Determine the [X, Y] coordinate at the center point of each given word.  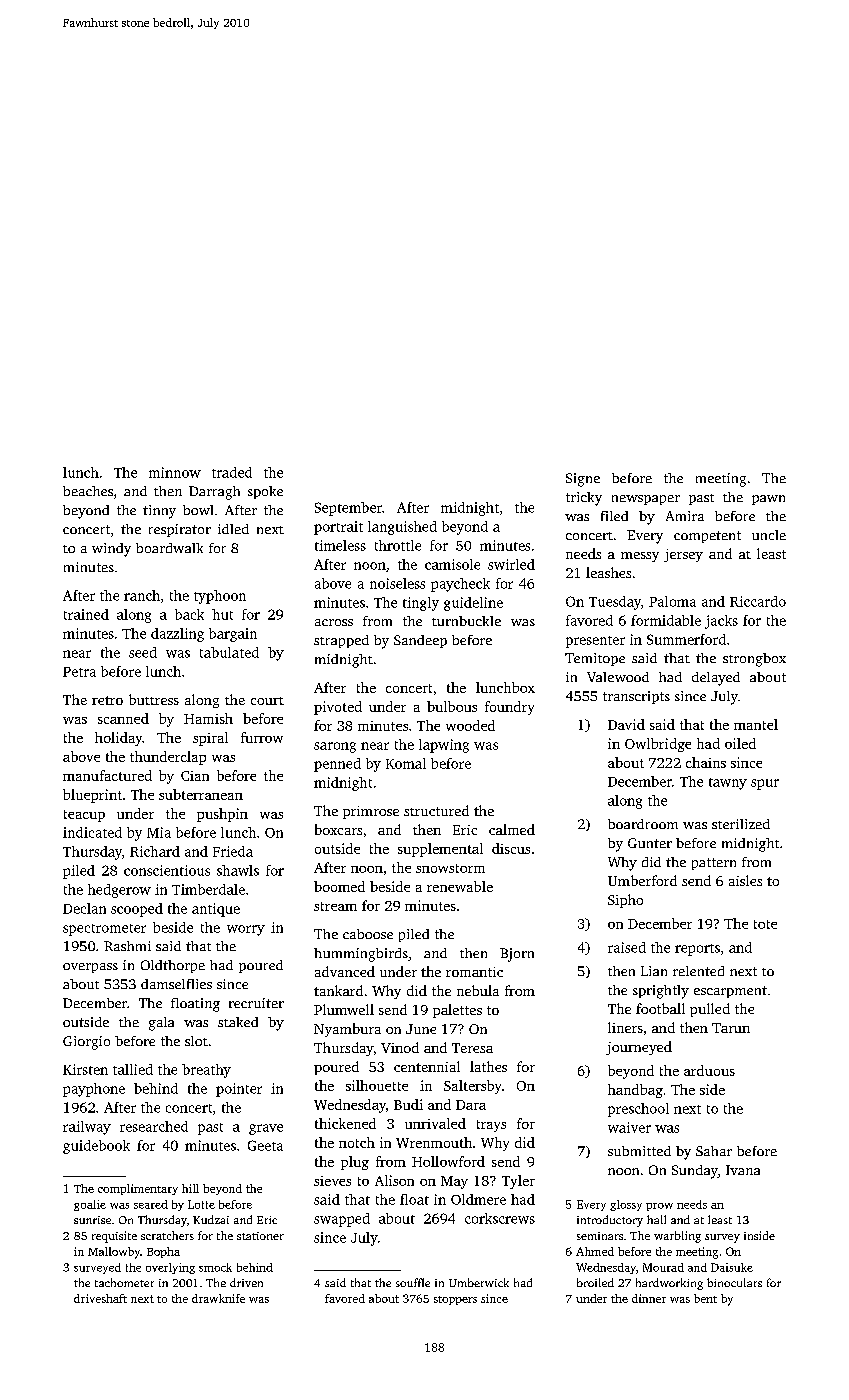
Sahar [714, 1151]
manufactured [107, 775]
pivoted [338, 708]
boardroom [643, 824]
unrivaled [435, 1123]
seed [143, 652]
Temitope [595, 659]
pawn [768, 500]
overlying [170, 1268]
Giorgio [86, 1043]
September [348, 509]
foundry [509, 708]
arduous [709, 1070]
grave [266, 1129]
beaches [88, 491]
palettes [457, 1011]
